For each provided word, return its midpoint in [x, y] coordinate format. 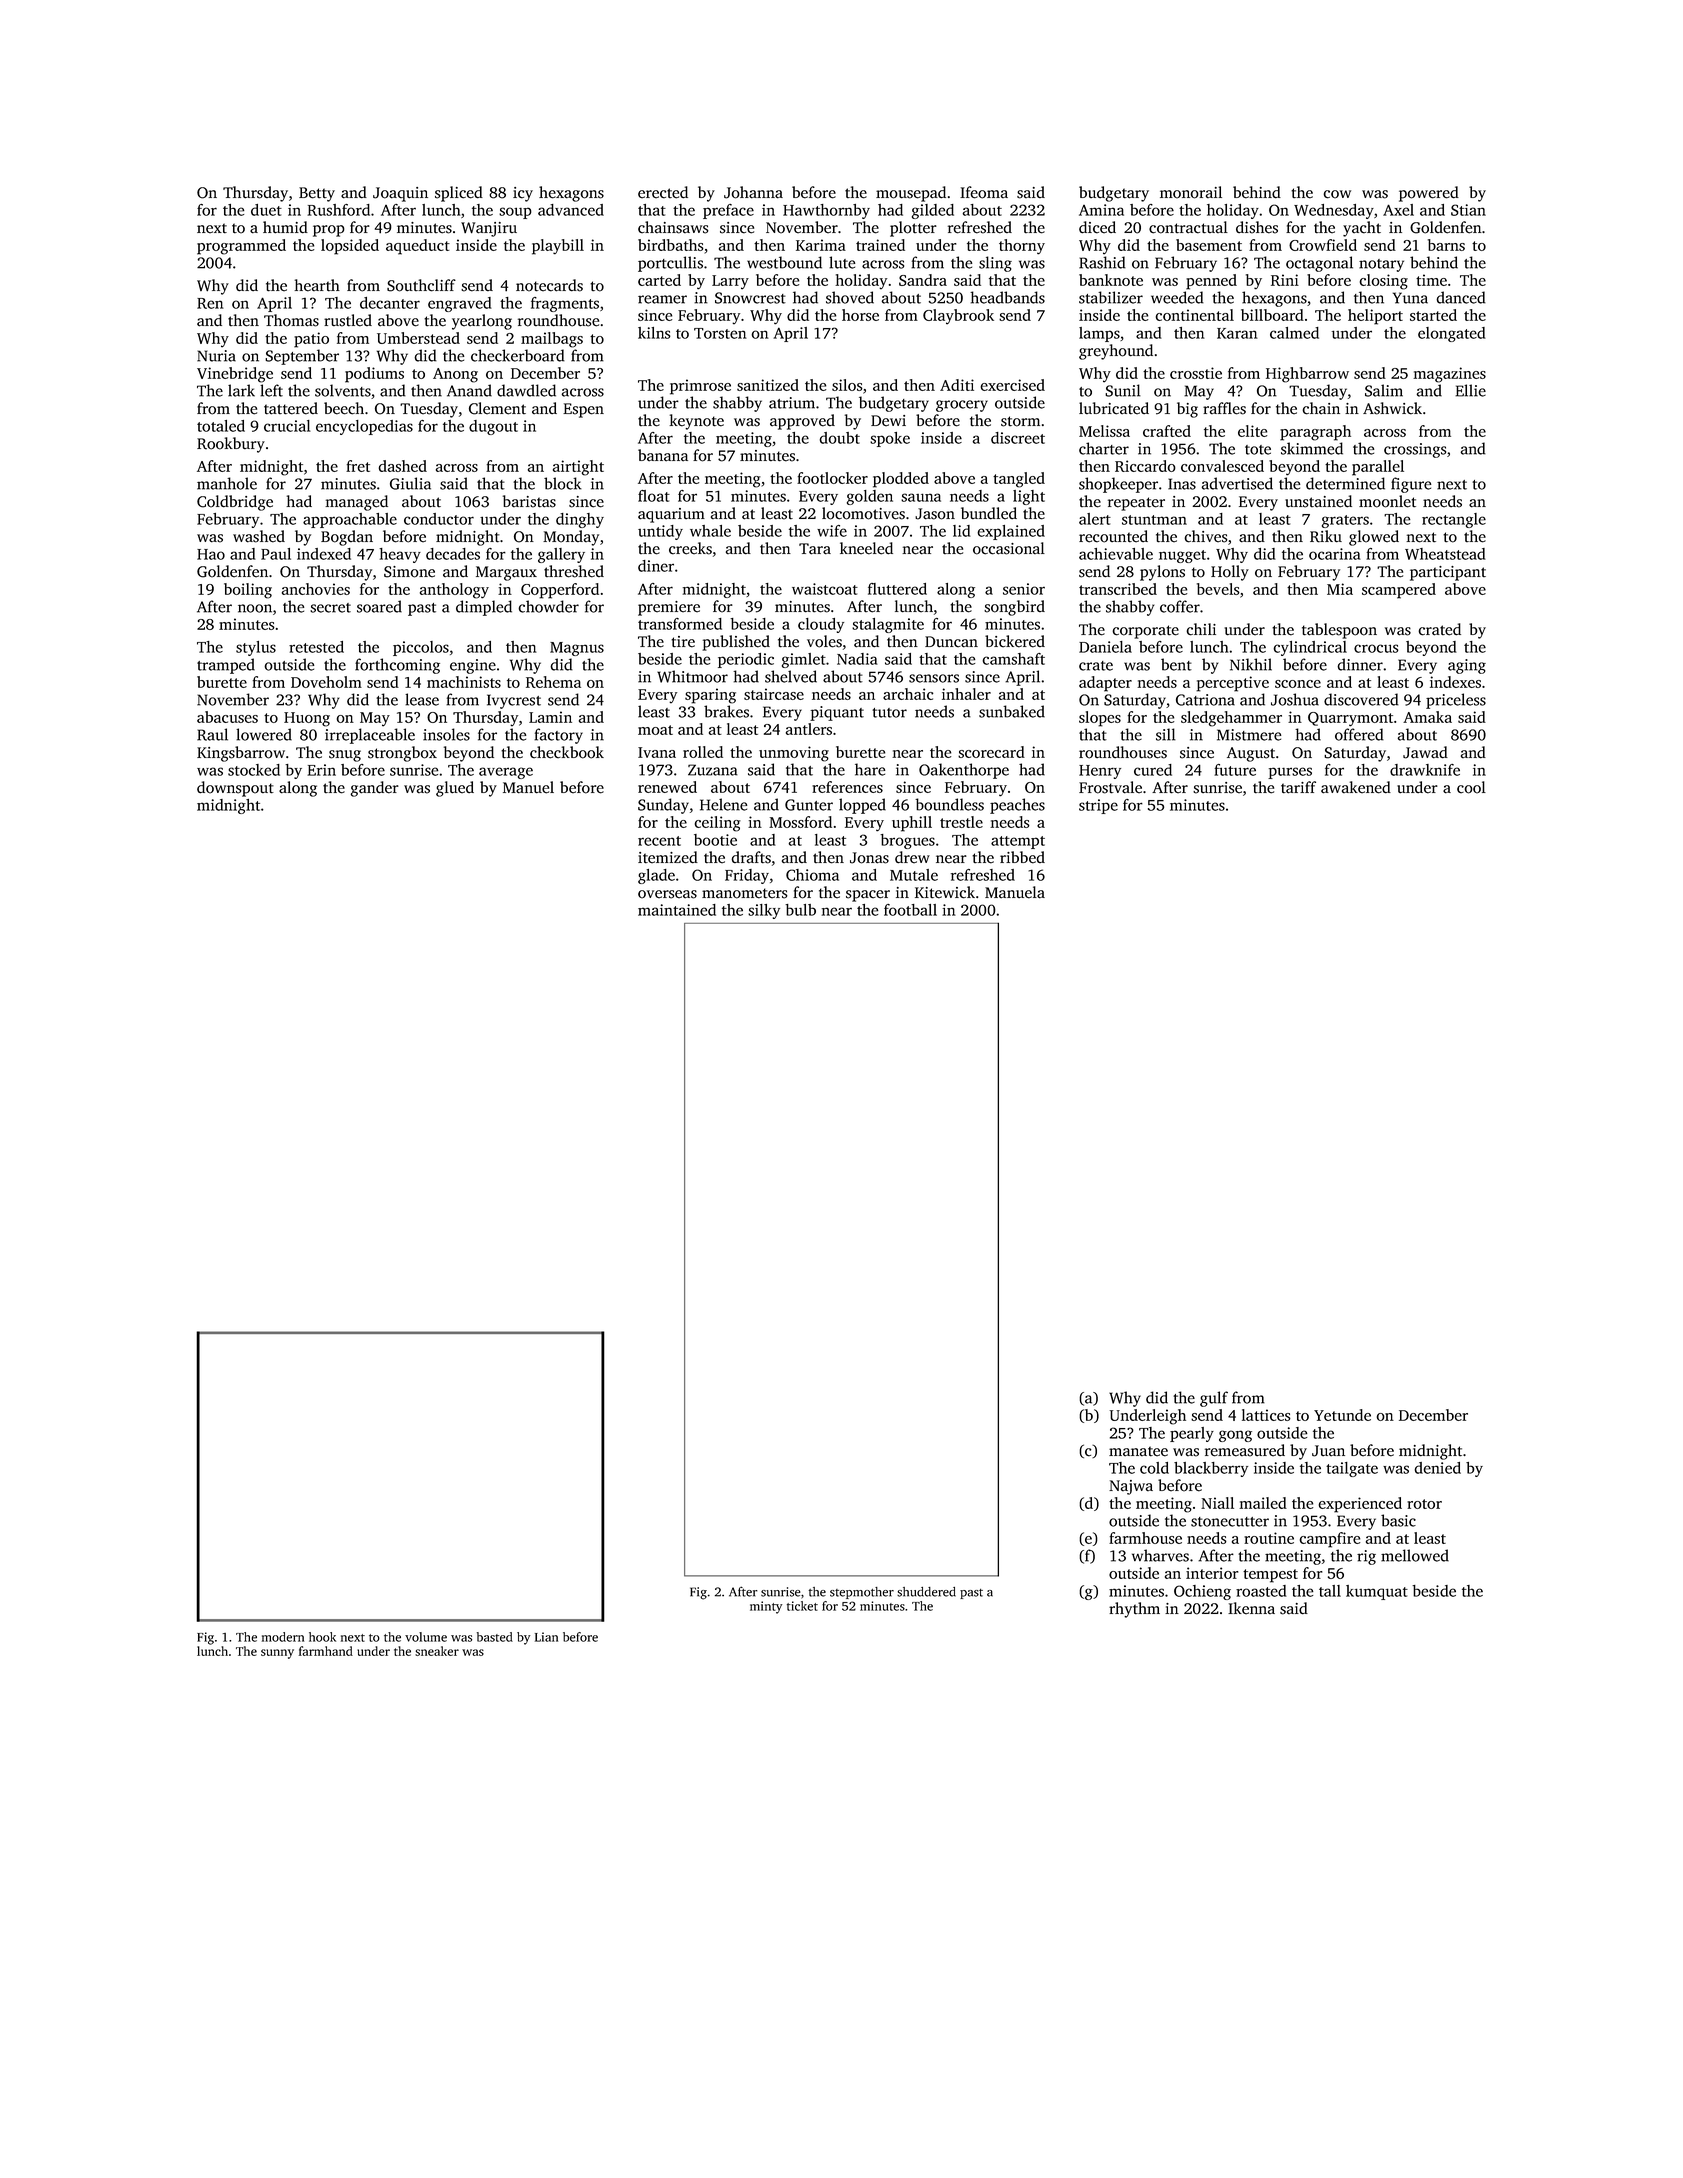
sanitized [768, 385]
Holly [1230, 573]
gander [375, 789]
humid [285, 227]
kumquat [1377, 1592]
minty [766, 1607]
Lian [546, 1637]
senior [1024, 589]
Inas [1182, 484]
